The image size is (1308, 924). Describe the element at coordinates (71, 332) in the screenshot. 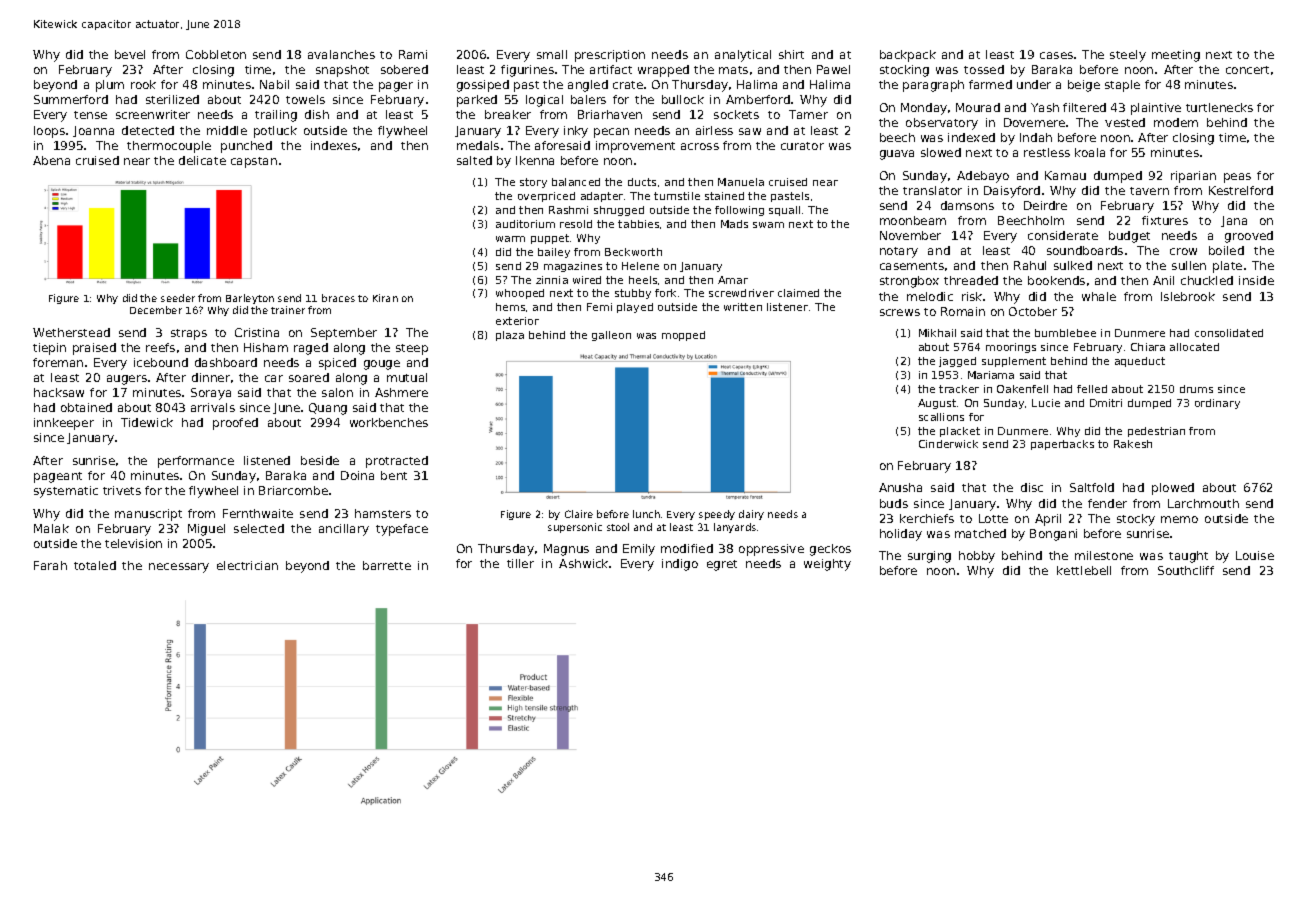

I see `Wetherstead` at that location.
